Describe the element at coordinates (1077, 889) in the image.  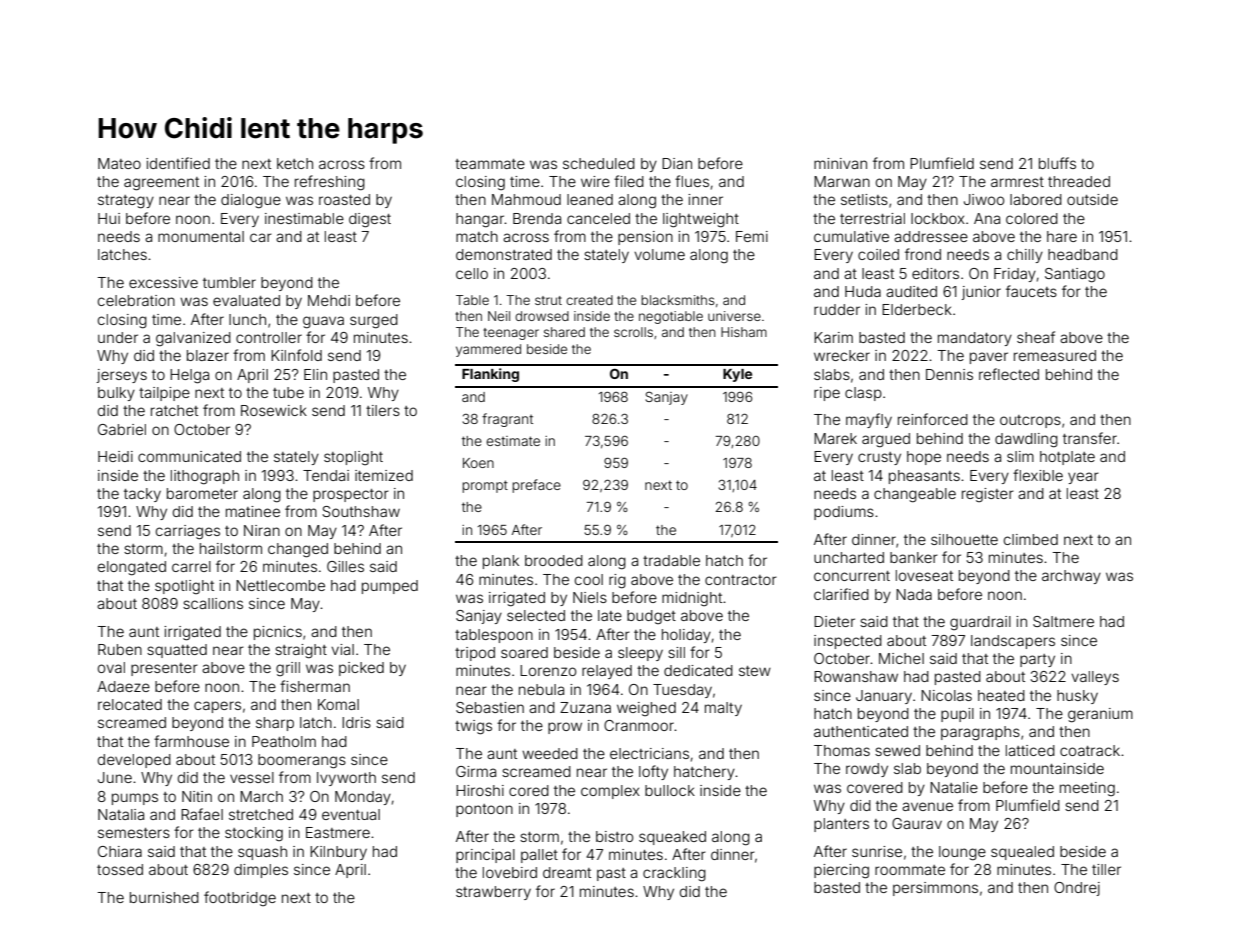
I see `Ondrej` at that location.
